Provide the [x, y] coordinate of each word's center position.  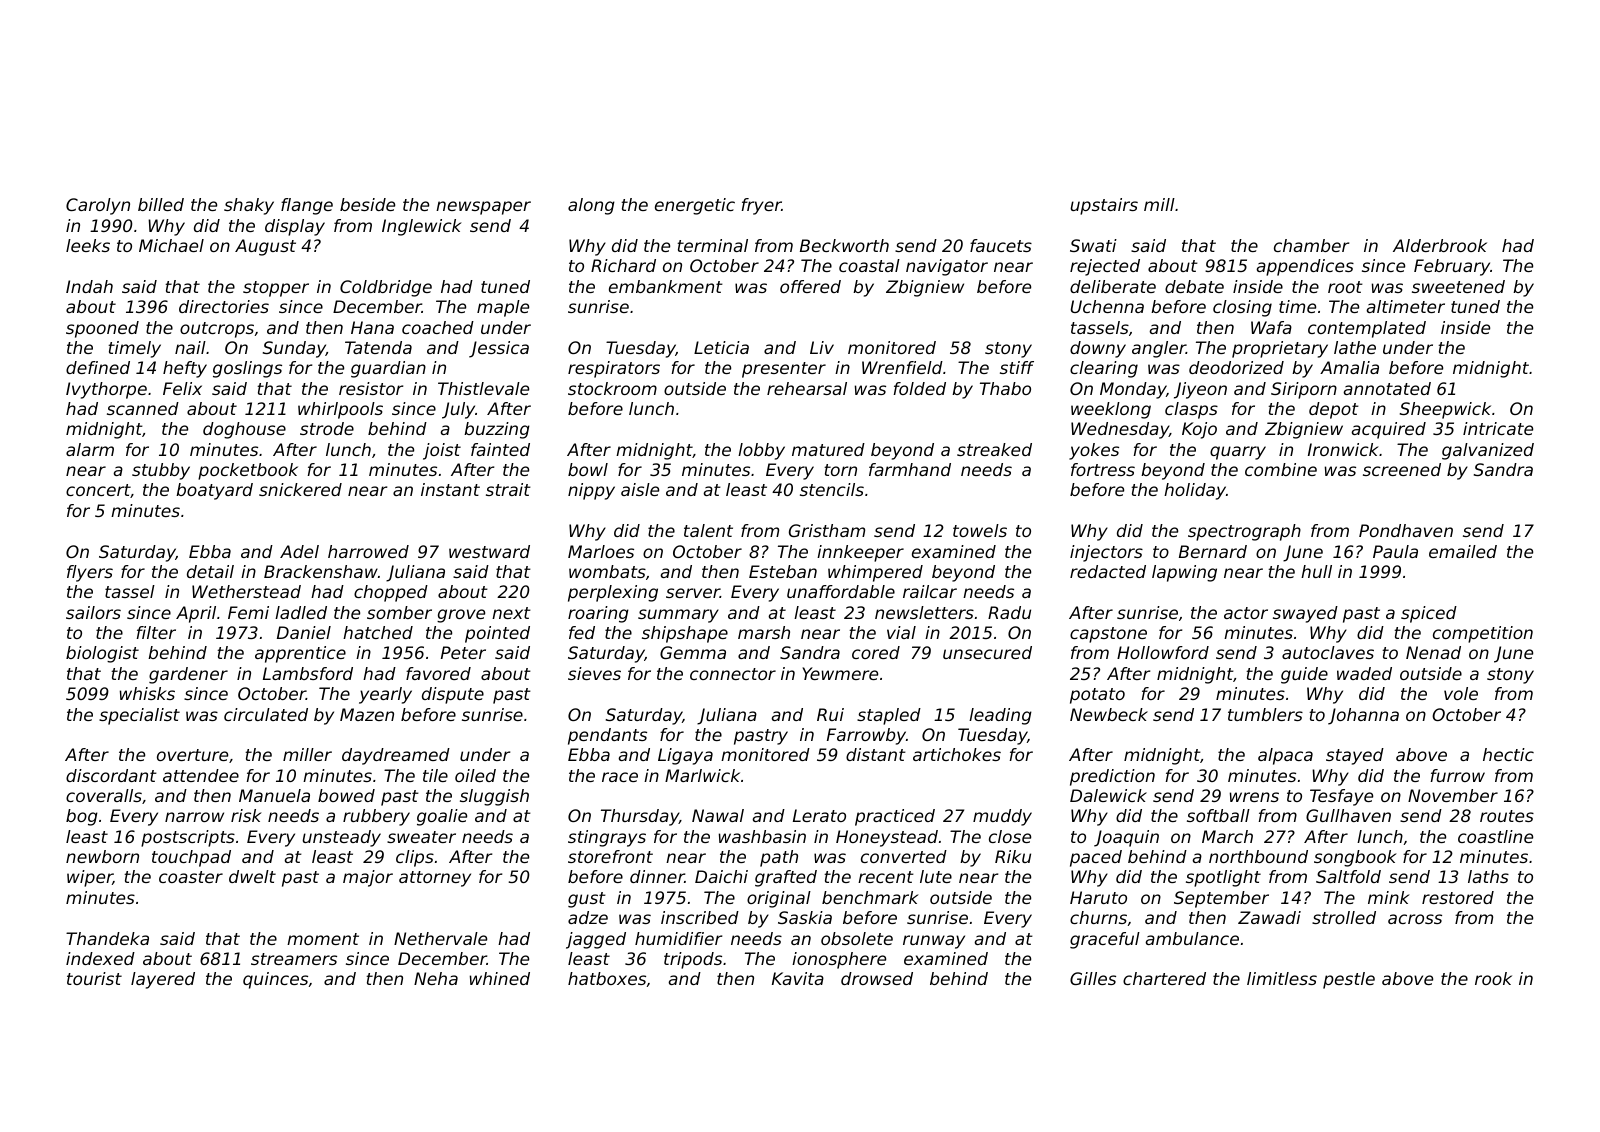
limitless [1282, 978]
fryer [762, 206]
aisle [640, 489]
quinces [275, 980]
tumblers [1265, 714]
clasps [1191, 410]
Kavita [798, 978]
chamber [1311, 245]
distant [876, 754]
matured [828, 449]
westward [489, 551]
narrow [194, 817]
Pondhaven [1406, 530]
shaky [249, 206]
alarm [90, 449]
